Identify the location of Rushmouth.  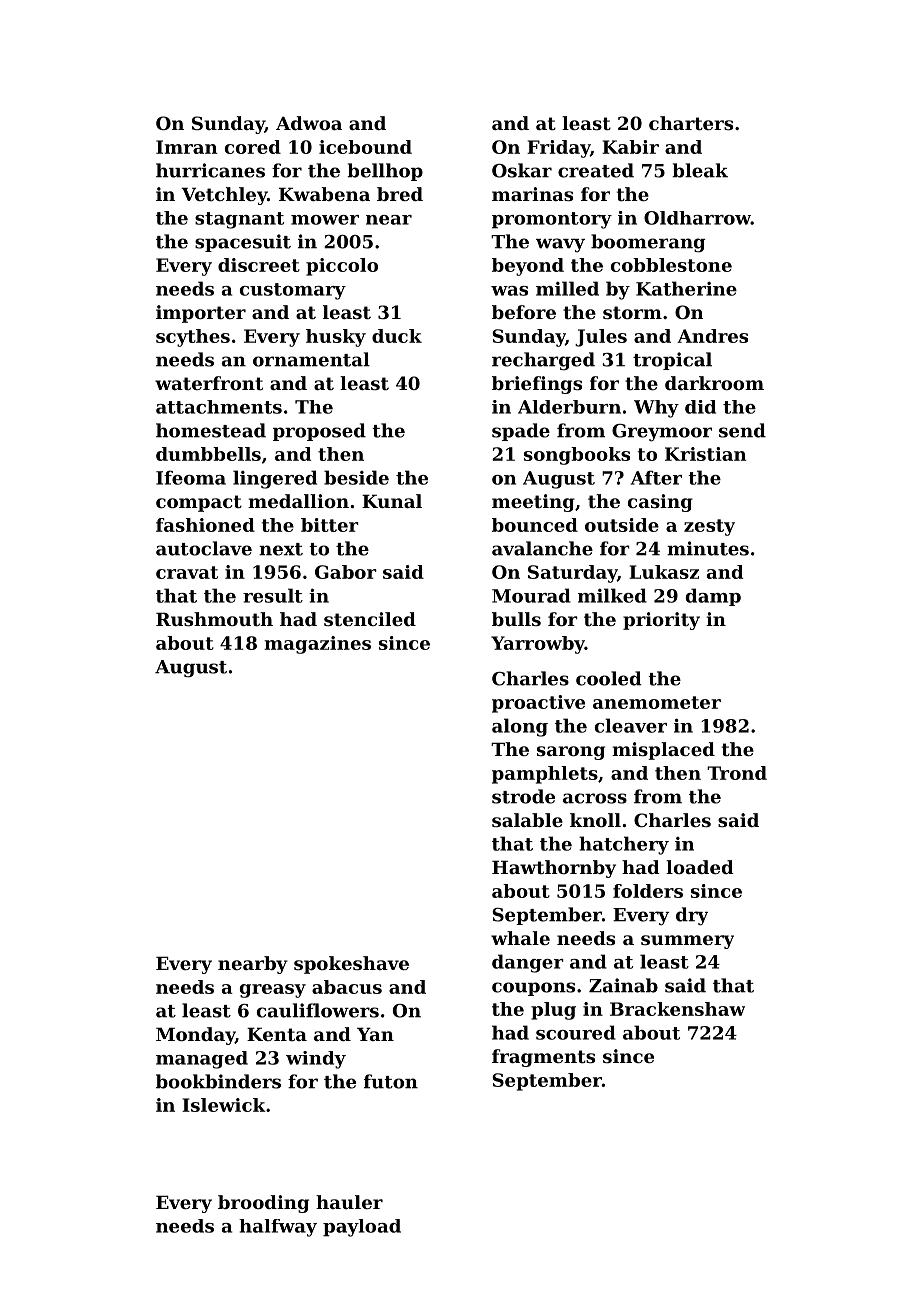
(214, 619).
